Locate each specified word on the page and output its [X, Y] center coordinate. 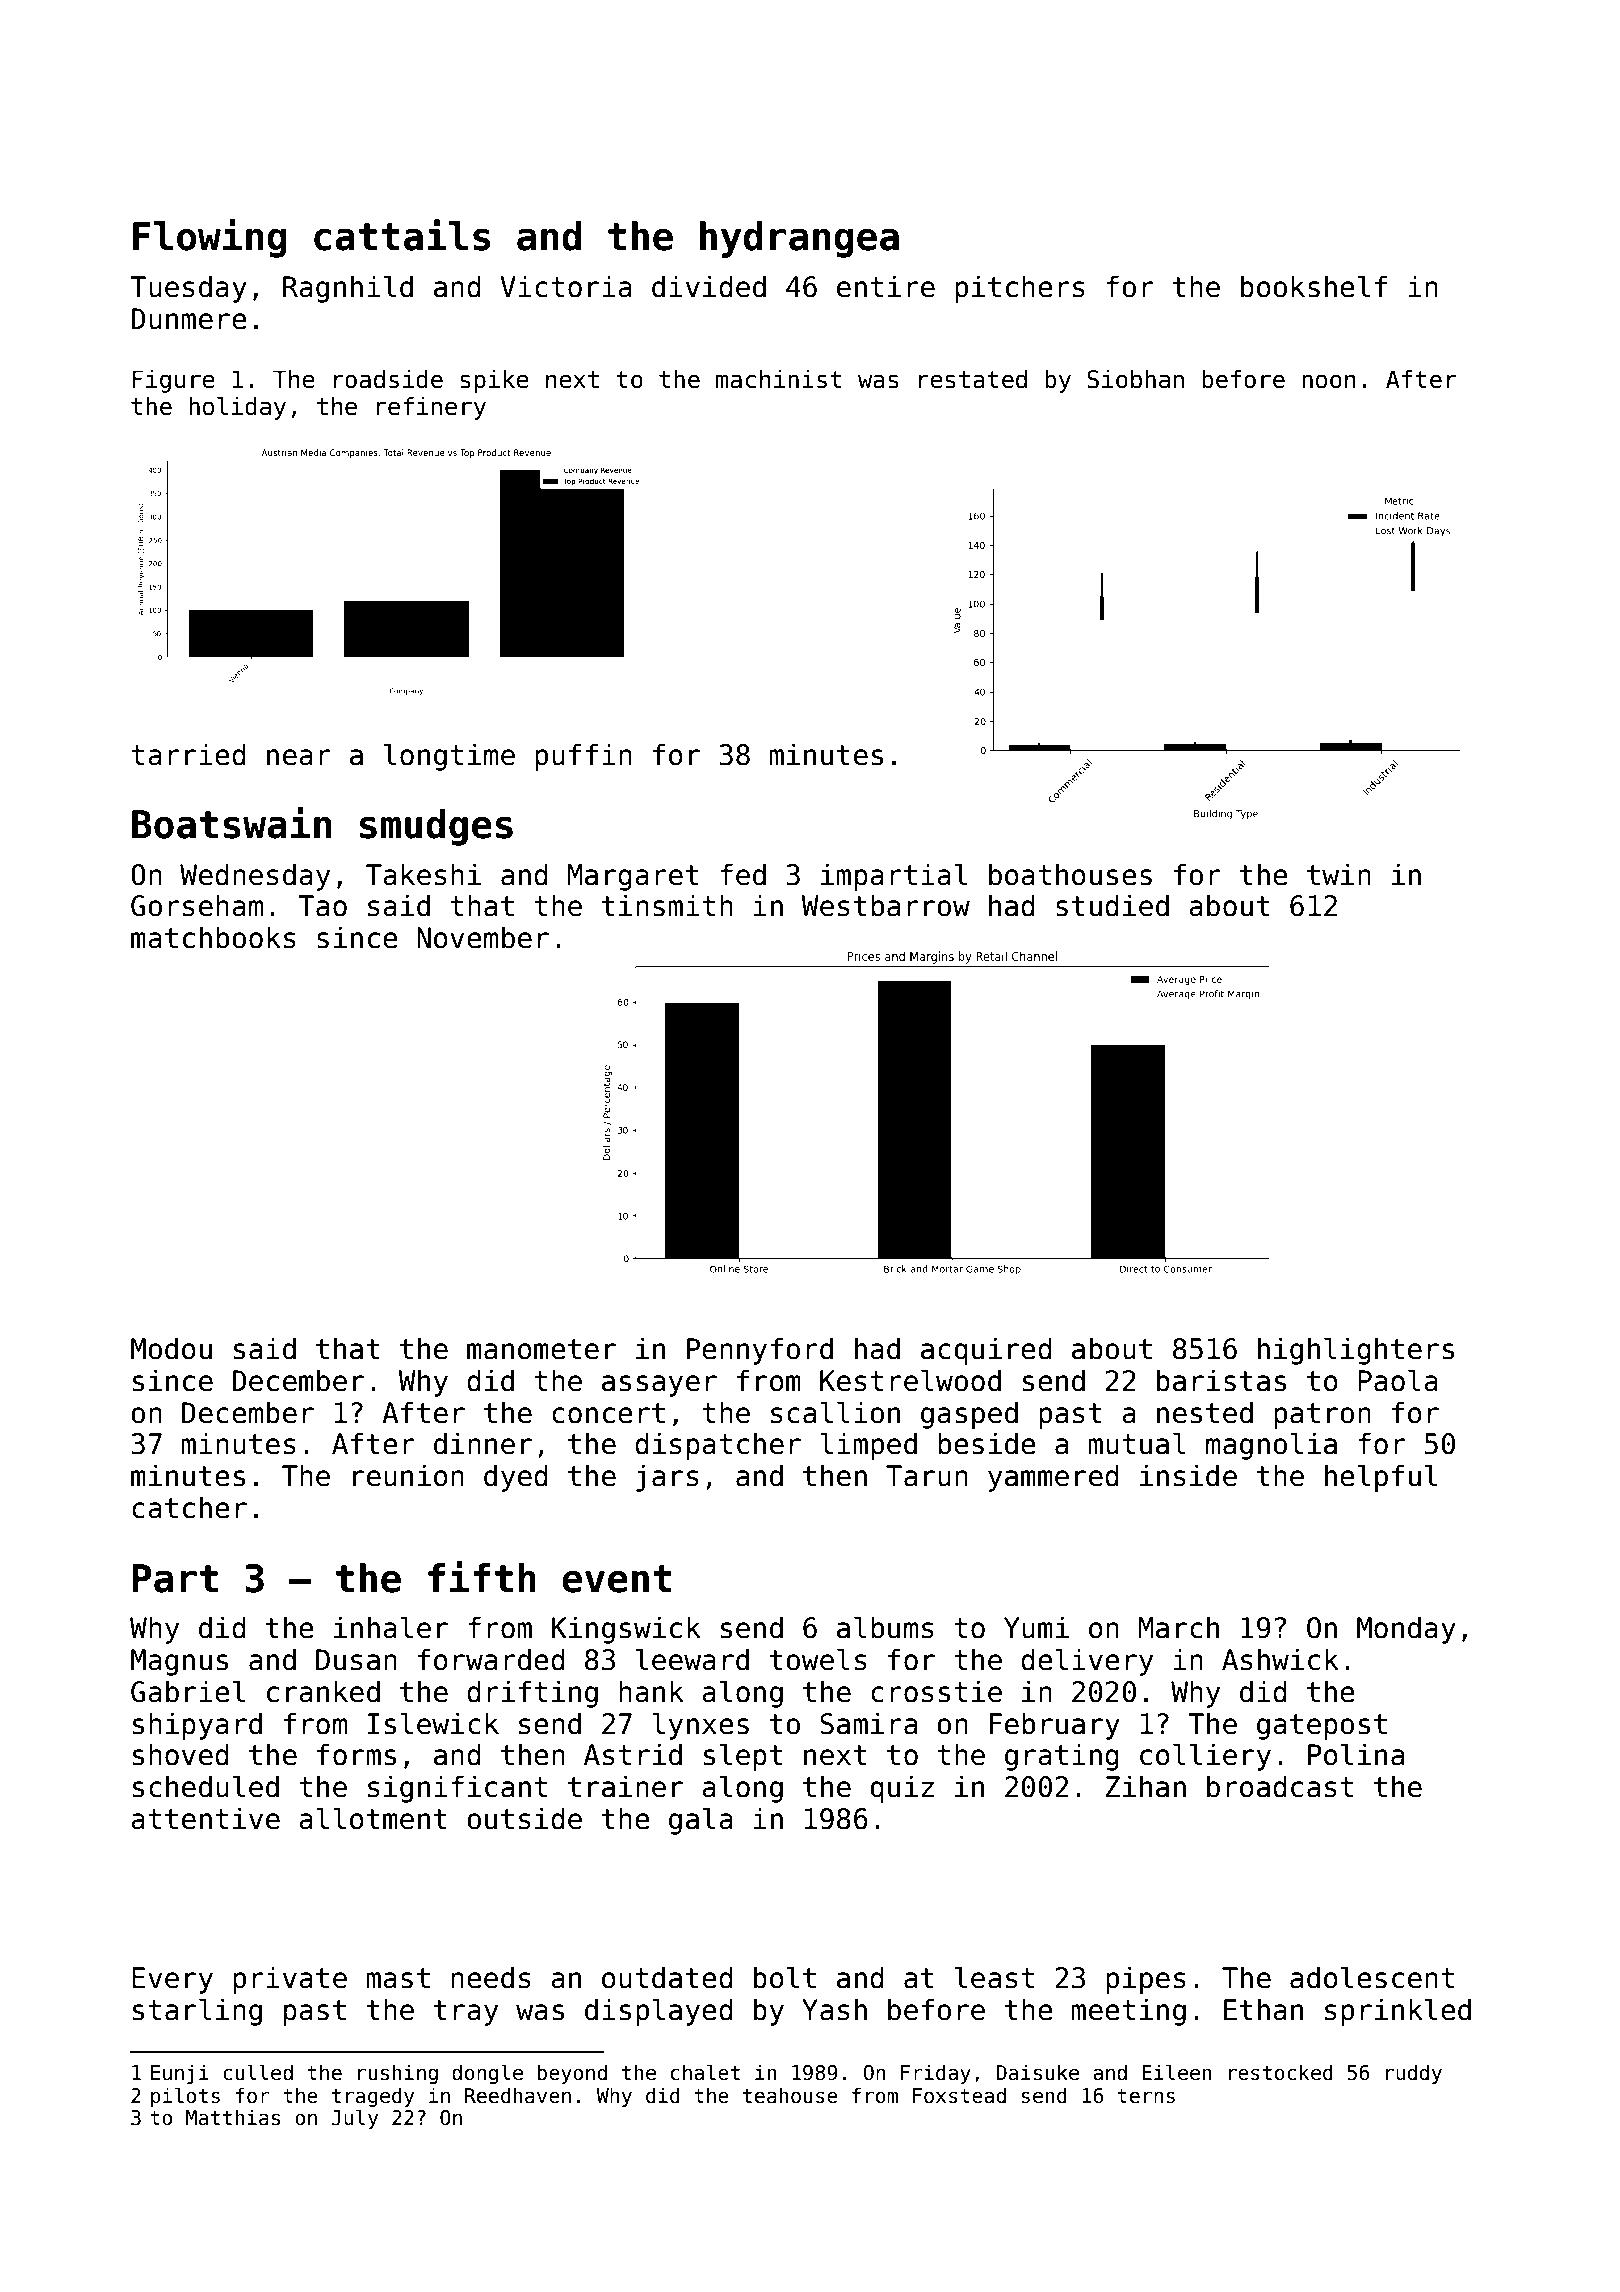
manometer [541, 1349]
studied [1112, 905]
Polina [1356, 1754]
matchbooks [213, 937]
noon [1329, 381]
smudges [436, 827]
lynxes [700, 1726]
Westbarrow [885, 905]
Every [172, 1980]
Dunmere [189, 319]
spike [494, 381]
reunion [408, 1475]
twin [1339, 874]
